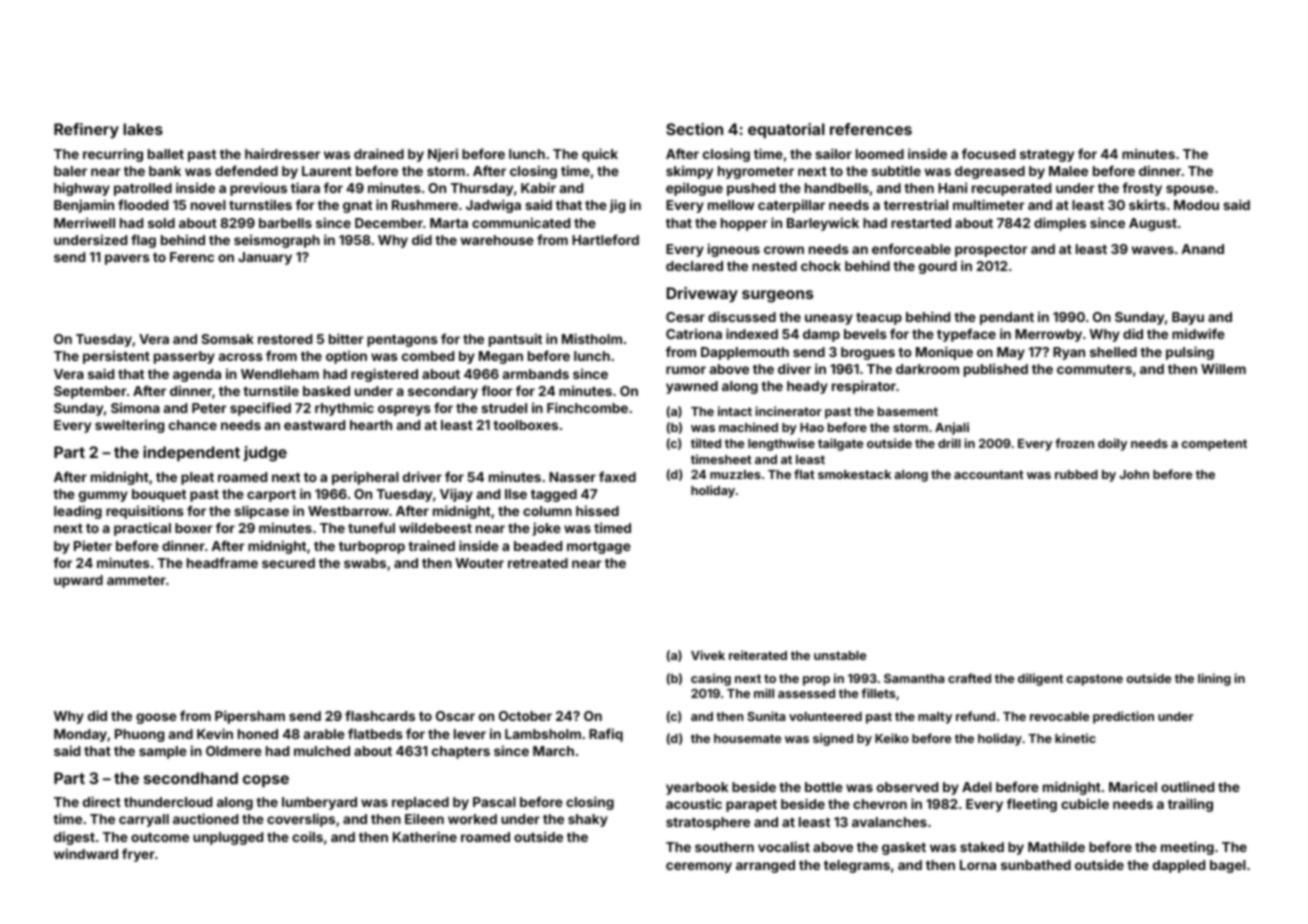 The width and height of the document is (1308, 924). What do you see at coordinates (136, 580) in the document?
I see `ammeter` at bounding box center [136, 580].
